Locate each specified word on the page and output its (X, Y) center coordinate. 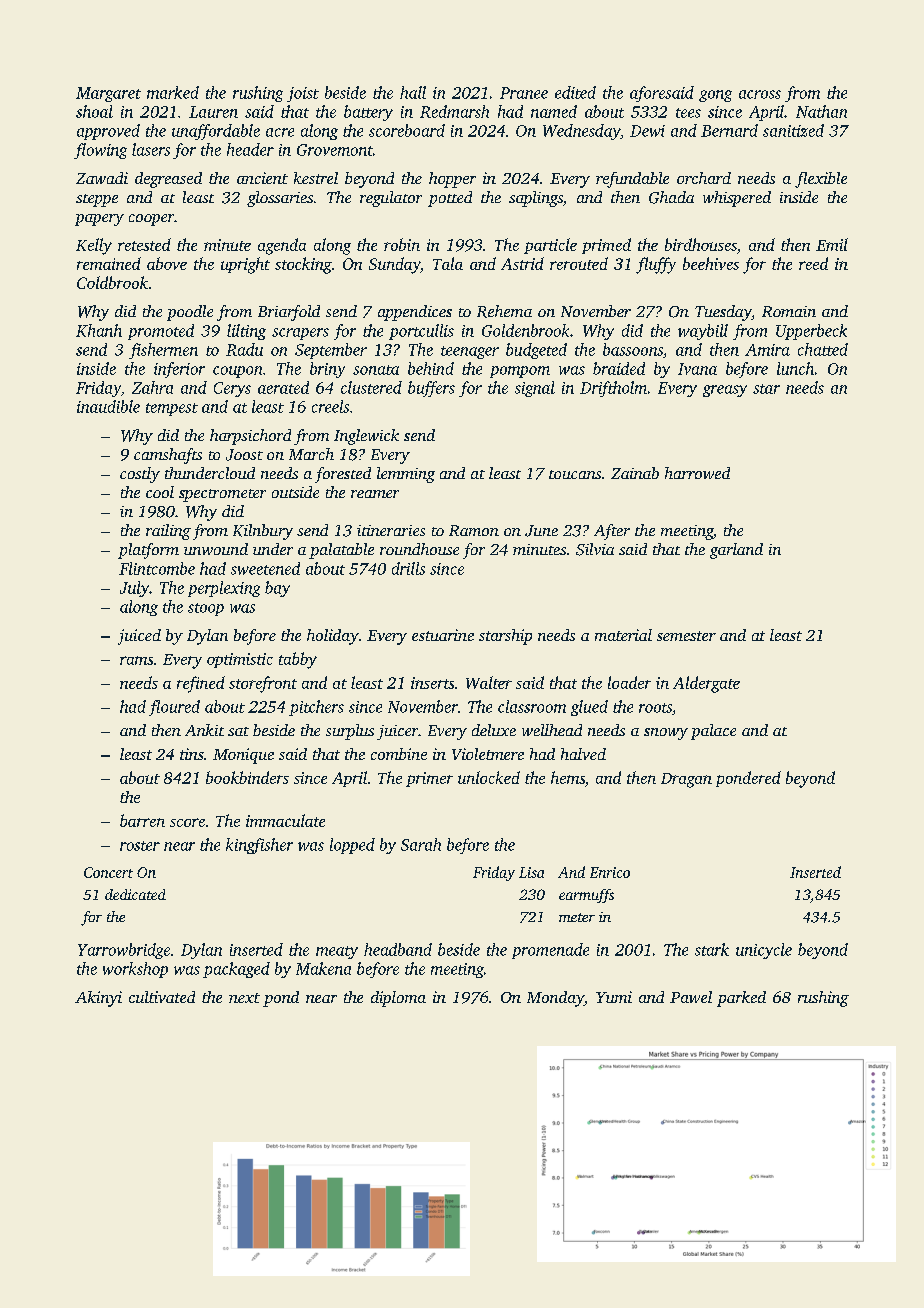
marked (173, 92)
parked (741, 999)
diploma (398, 999)
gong (715, 96)
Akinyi (98, 999)
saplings (536, 199)
